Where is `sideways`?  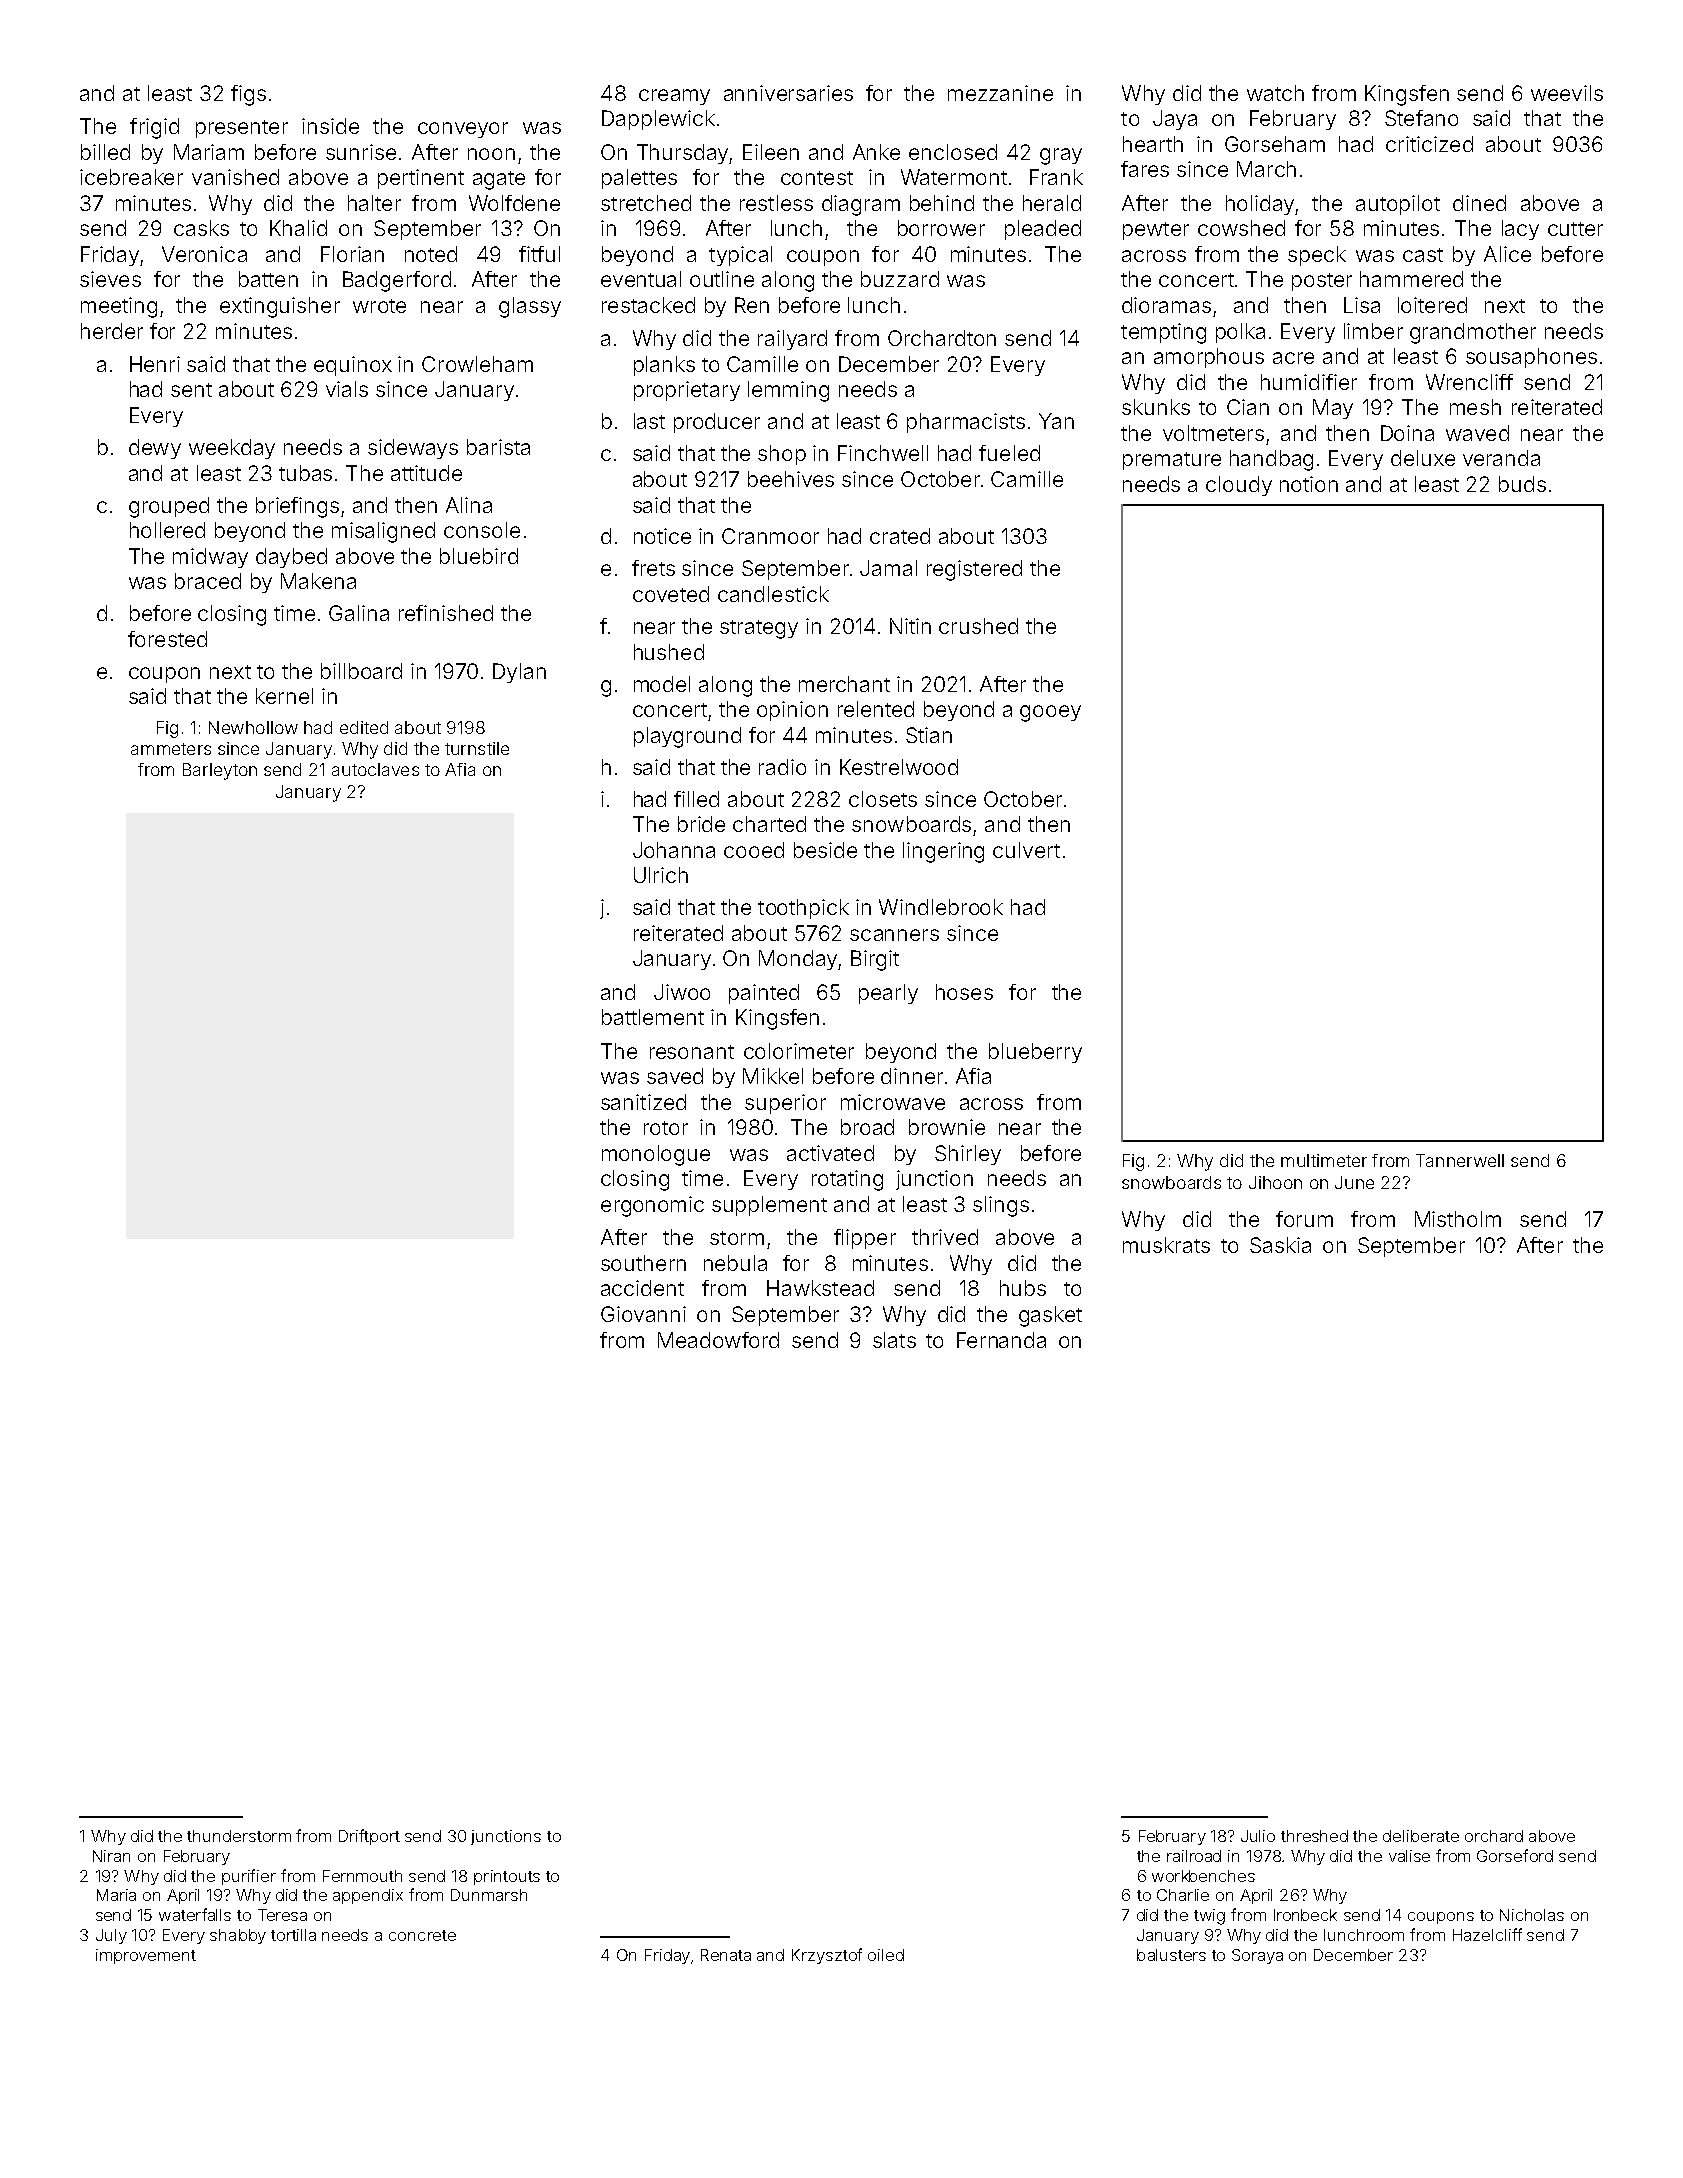
sideways is located at coordinates (413, 449).
